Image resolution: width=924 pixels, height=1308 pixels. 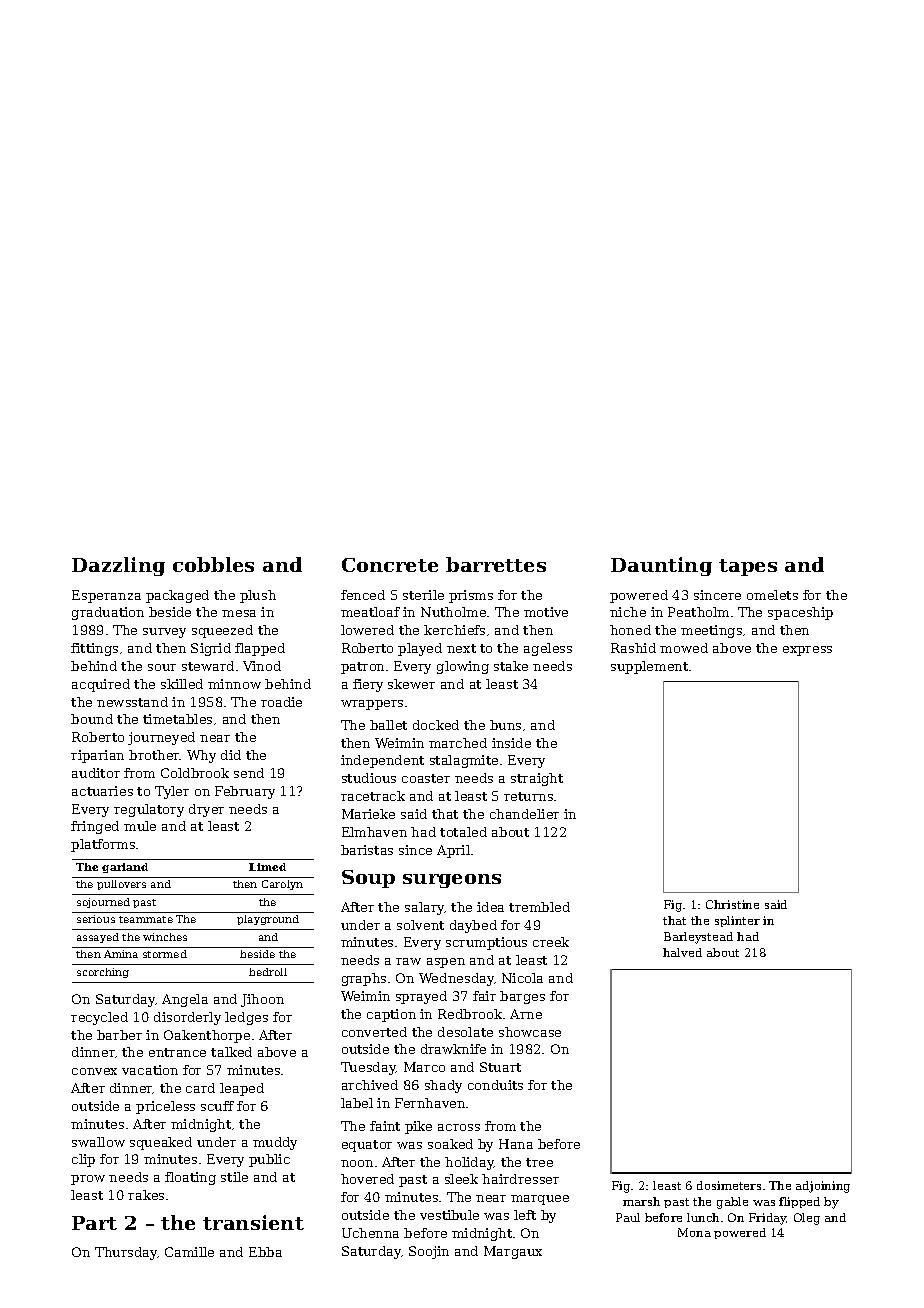 What do you see at coordinates (231, 1052) in the screenshot?
I see `talked` at bounding box center [231, 1052].
